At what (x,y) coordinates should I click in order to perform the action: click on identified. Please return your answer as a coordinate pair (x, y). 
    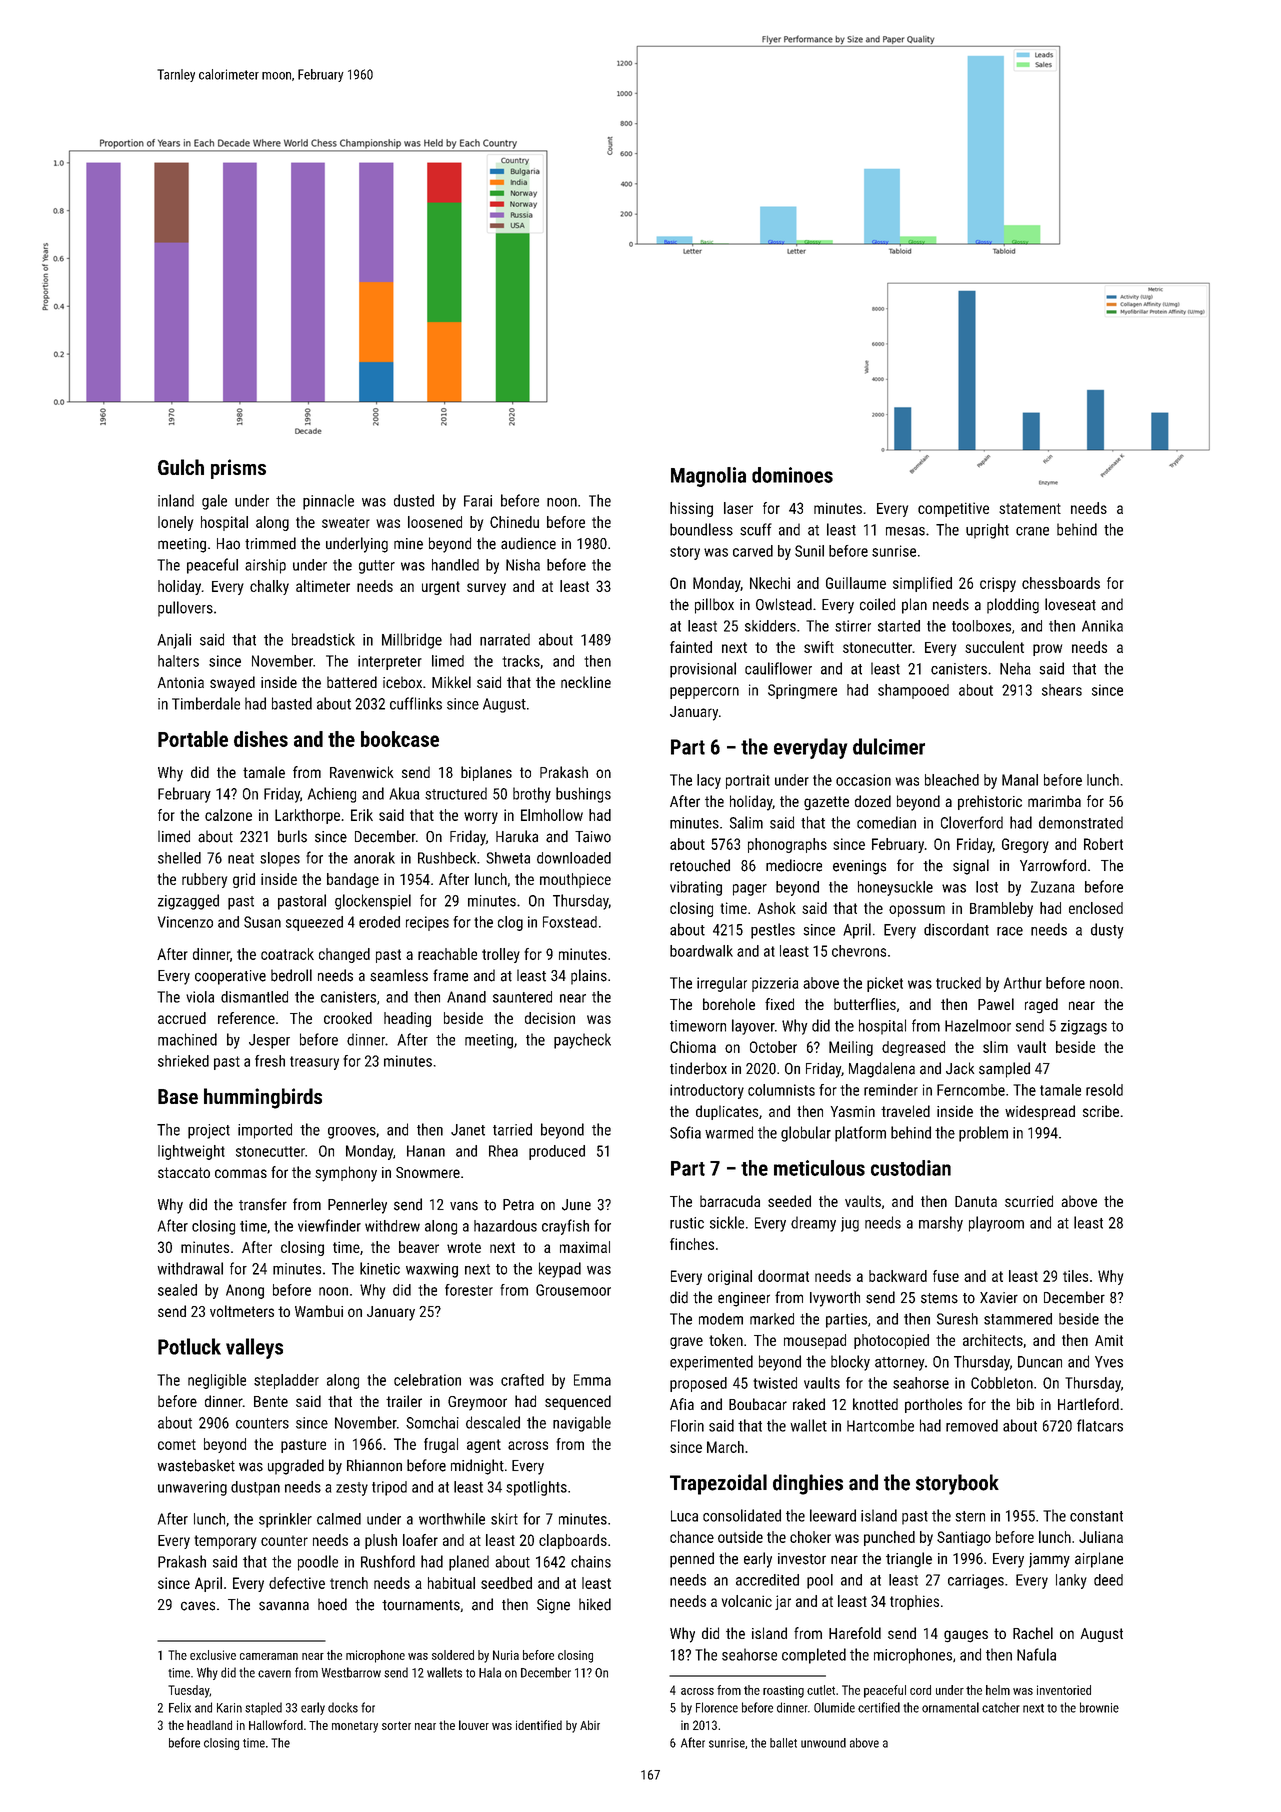
    Looking at the image, I should click on (539, 1725).
